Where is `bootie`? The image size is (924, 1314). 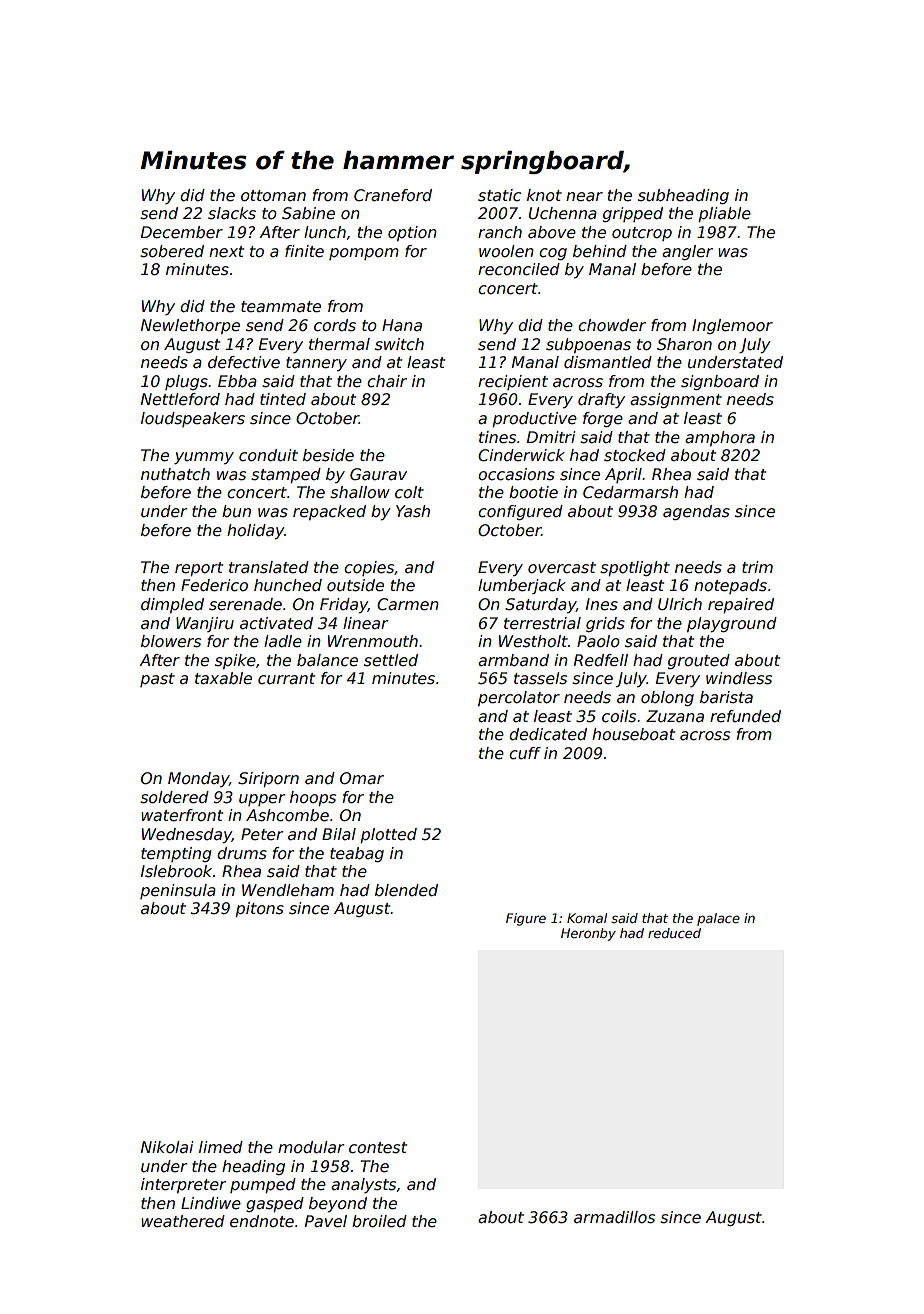
bootie is located at coordinates (533, 492).
